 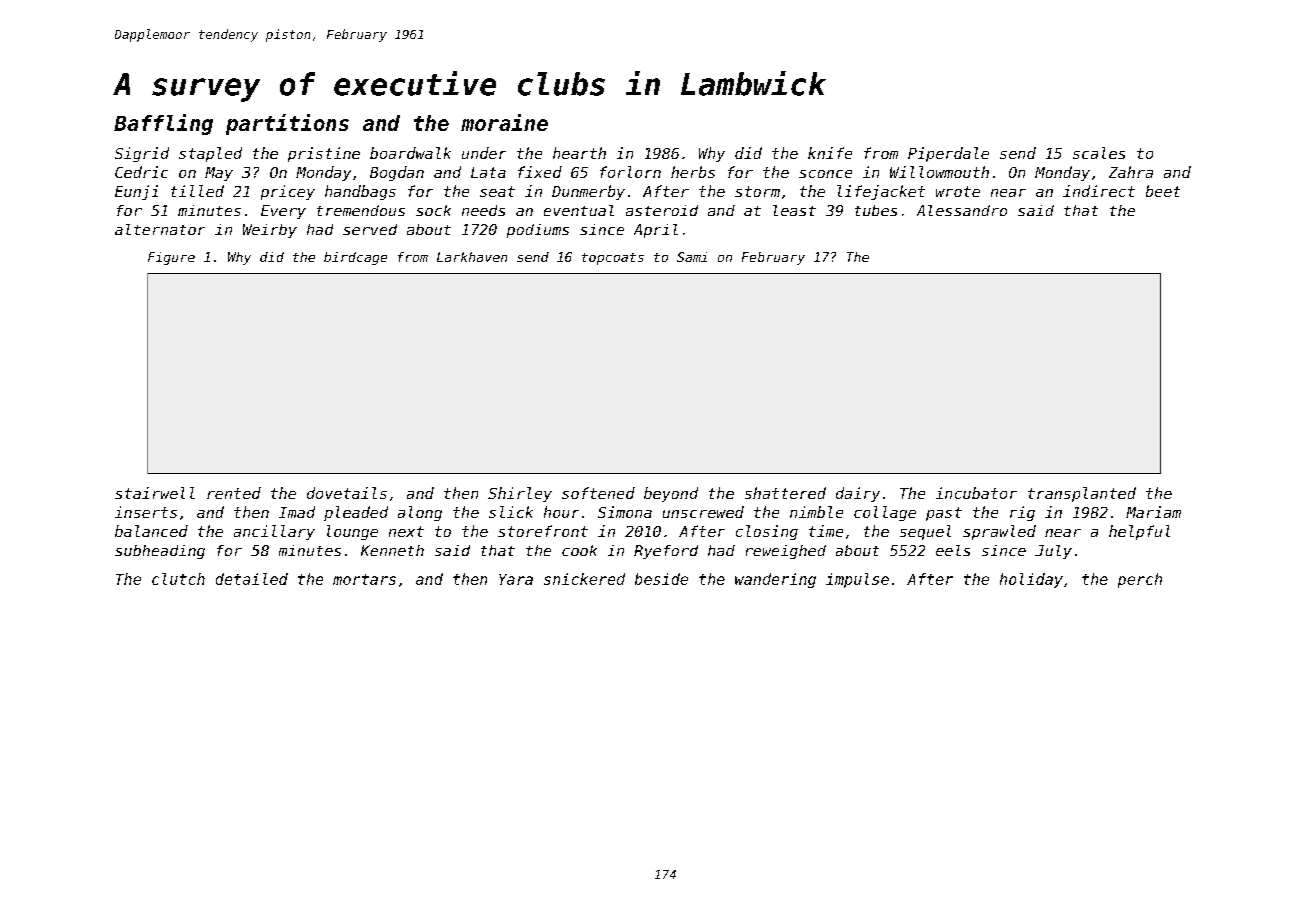 What do you see at coordinates (962, 210) in the page?
I see `Alessandro` at bounding box center [962, 210].
